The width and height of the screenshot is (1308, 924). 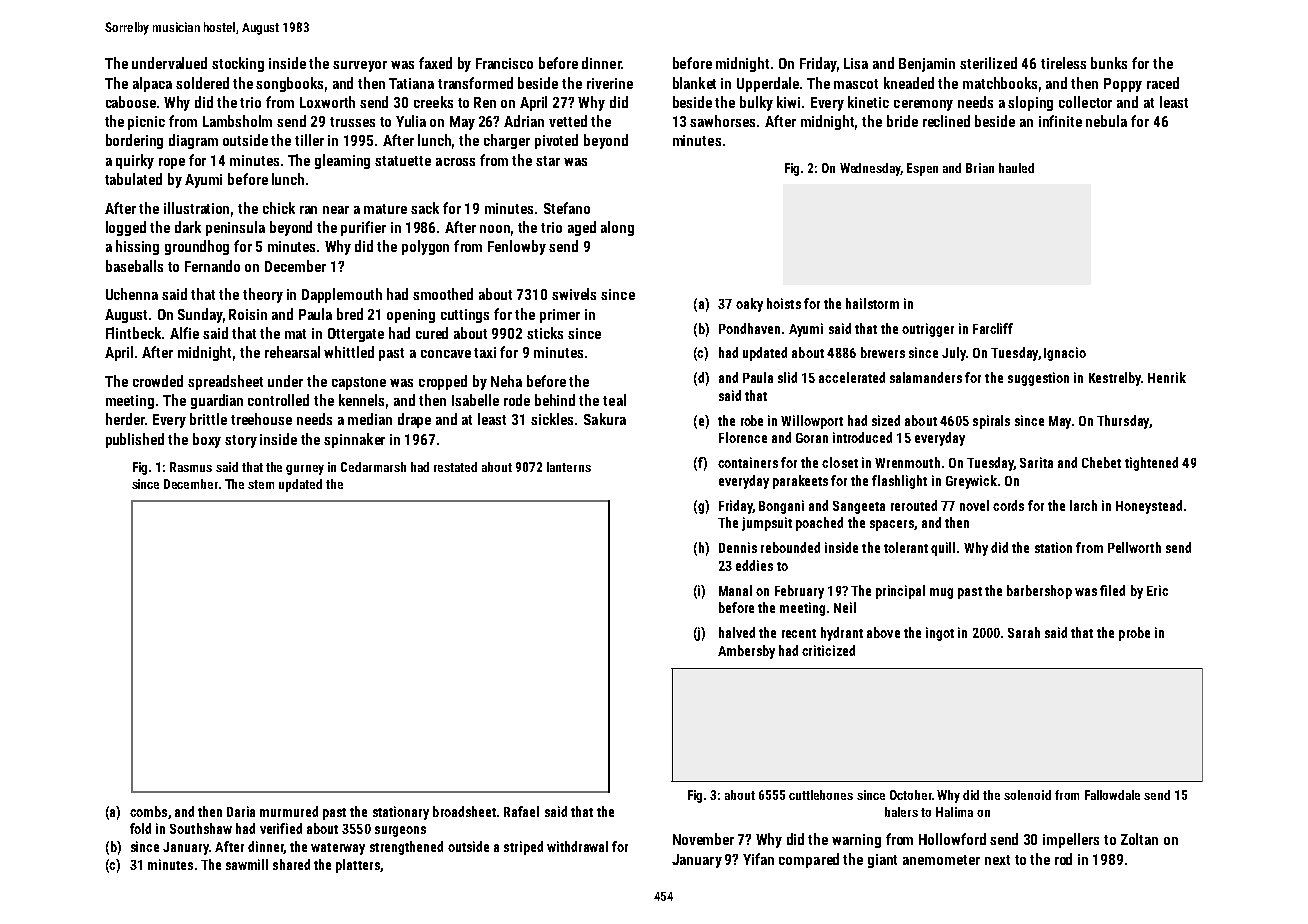 I want to click on next, so click(x=997, y=860).
